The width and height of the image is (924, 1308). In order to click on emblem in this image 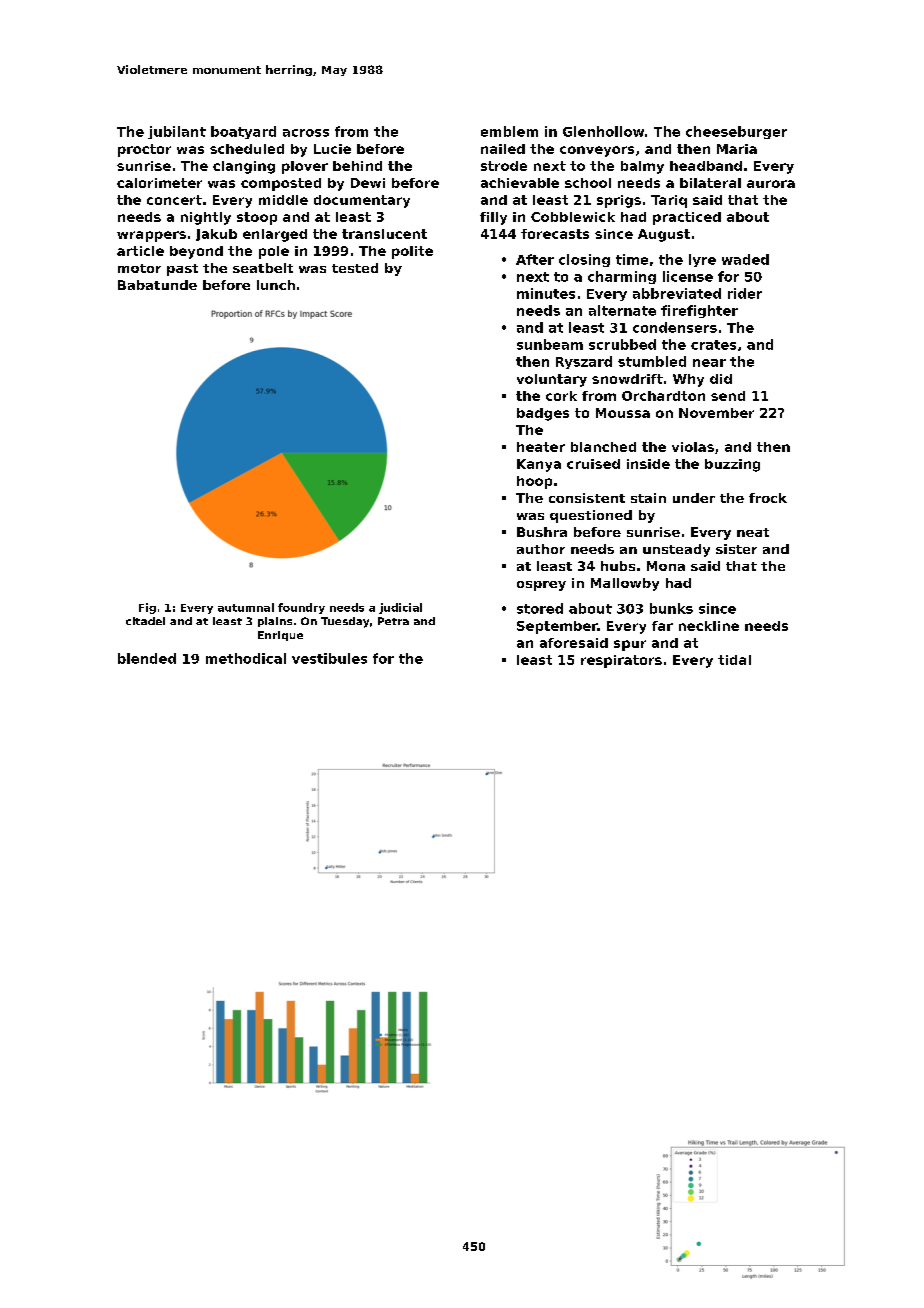, I will do `click(509, 131)`.
